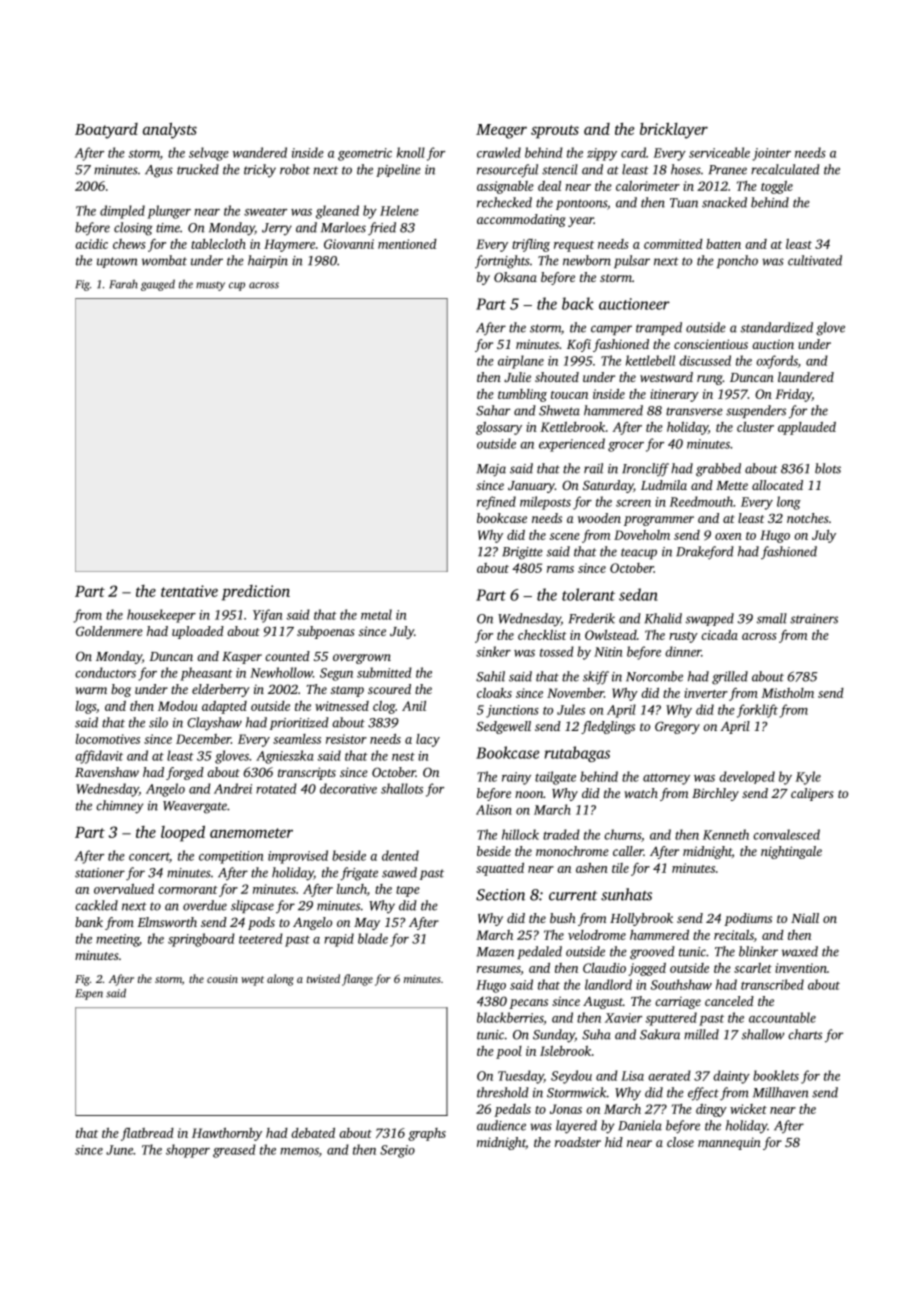 The height and width of the document is (1308, 924). Describe the element at coordinates (209, 154) in the document. I see `selvage` at that location.
